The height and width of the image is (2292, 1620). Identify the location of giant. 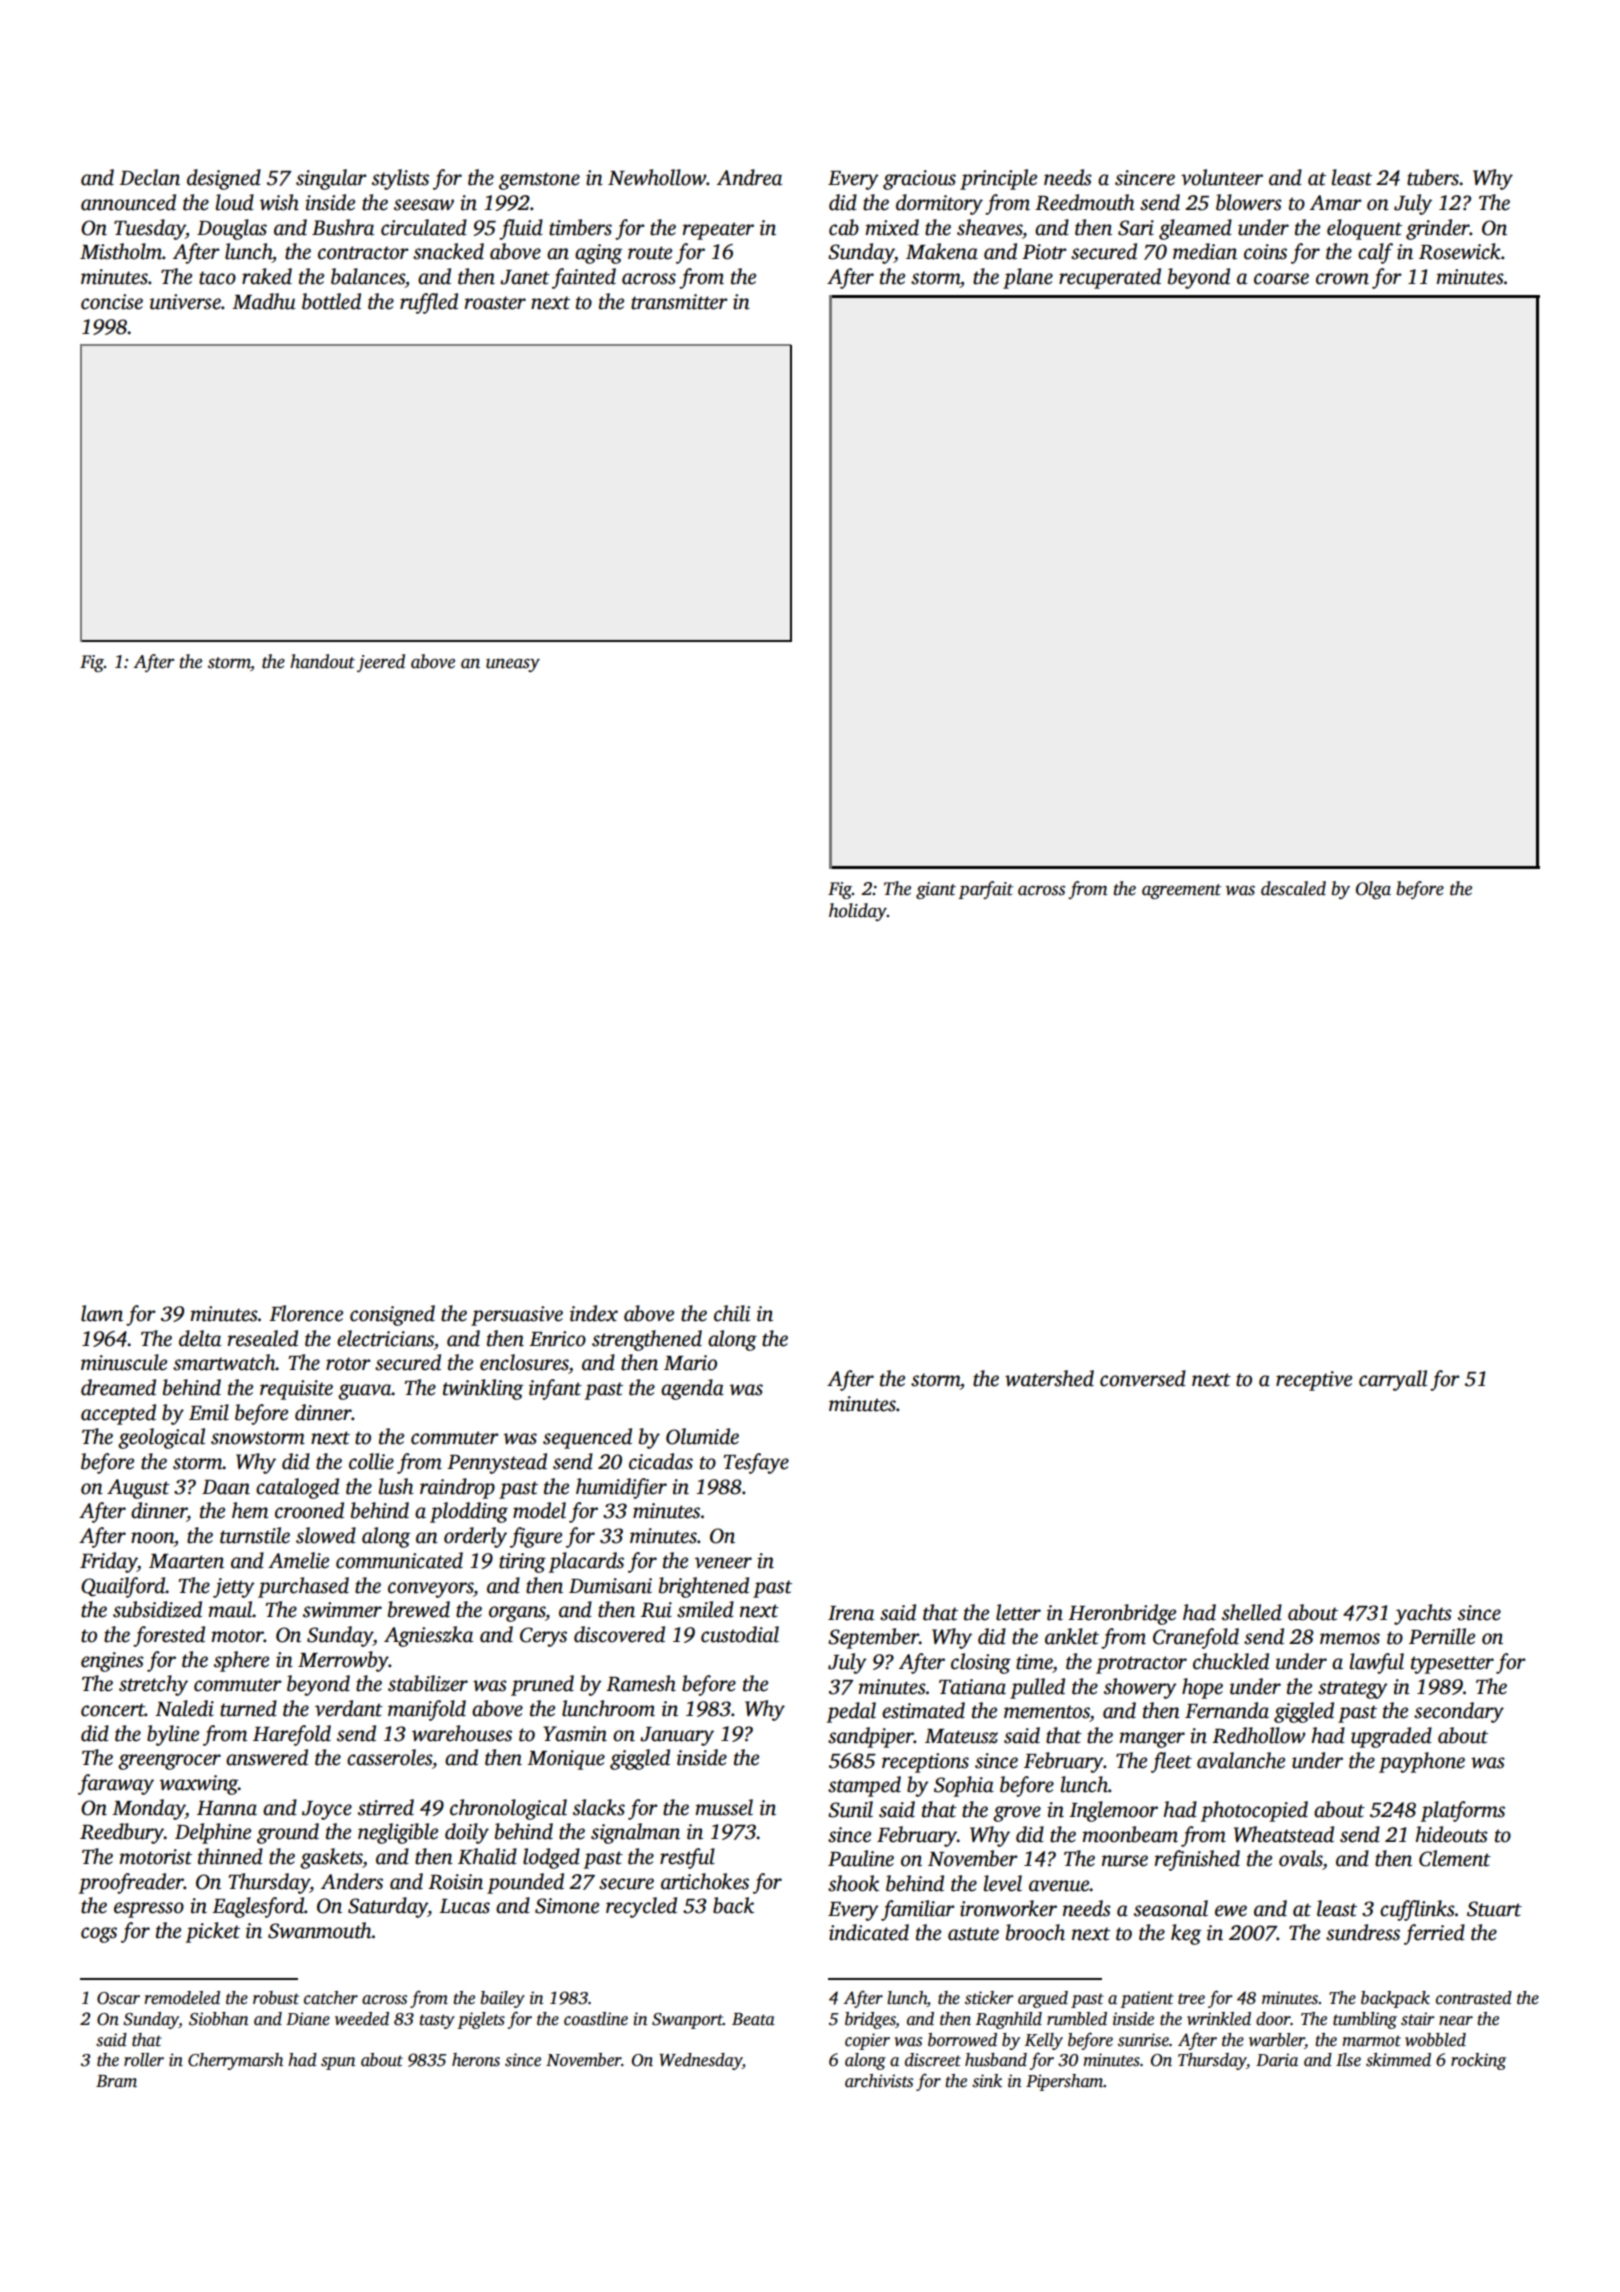
(936, 890).
